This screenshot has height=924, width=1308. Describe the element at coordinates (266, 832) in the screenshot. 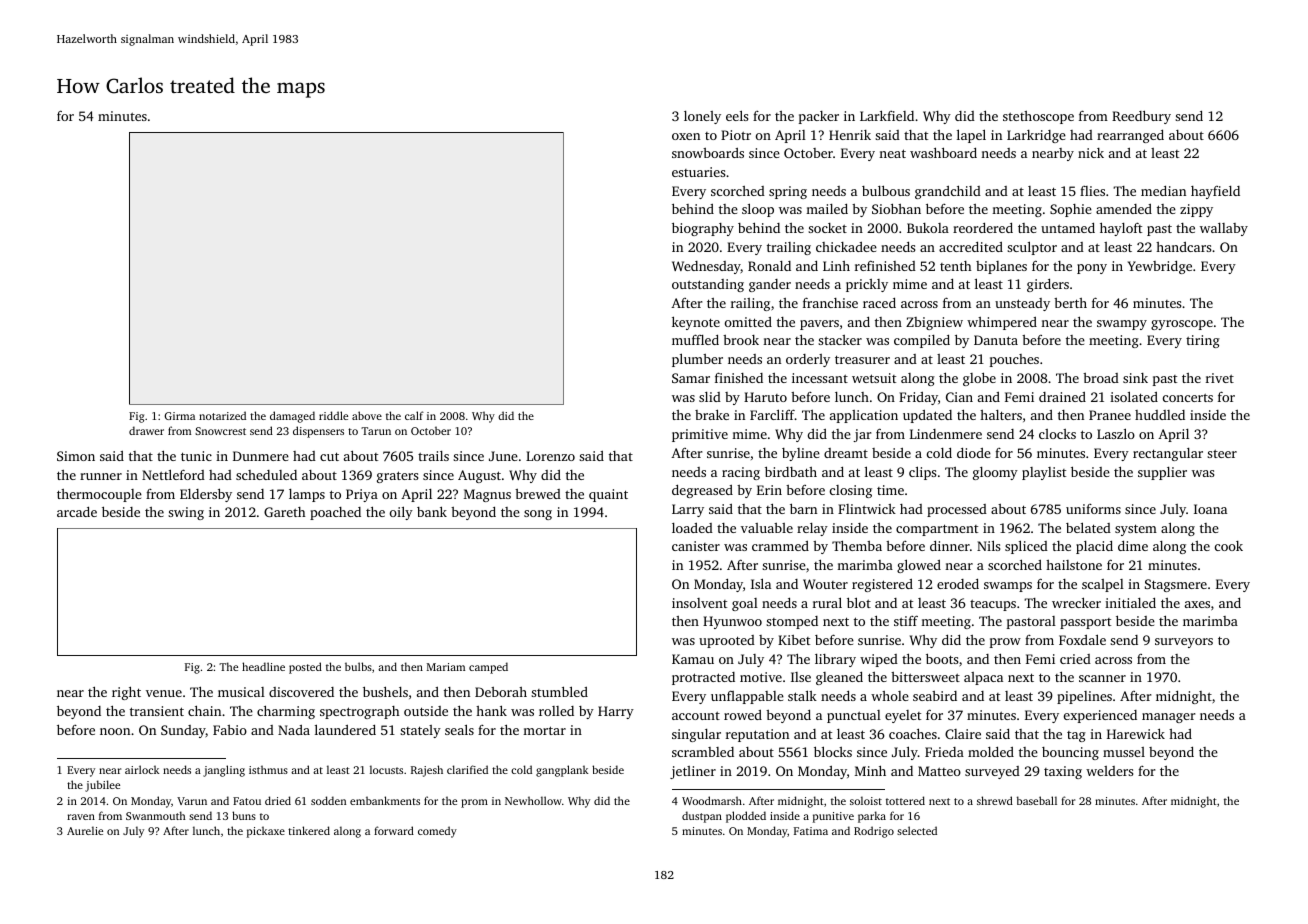

I see `pickaxe` at that location.
